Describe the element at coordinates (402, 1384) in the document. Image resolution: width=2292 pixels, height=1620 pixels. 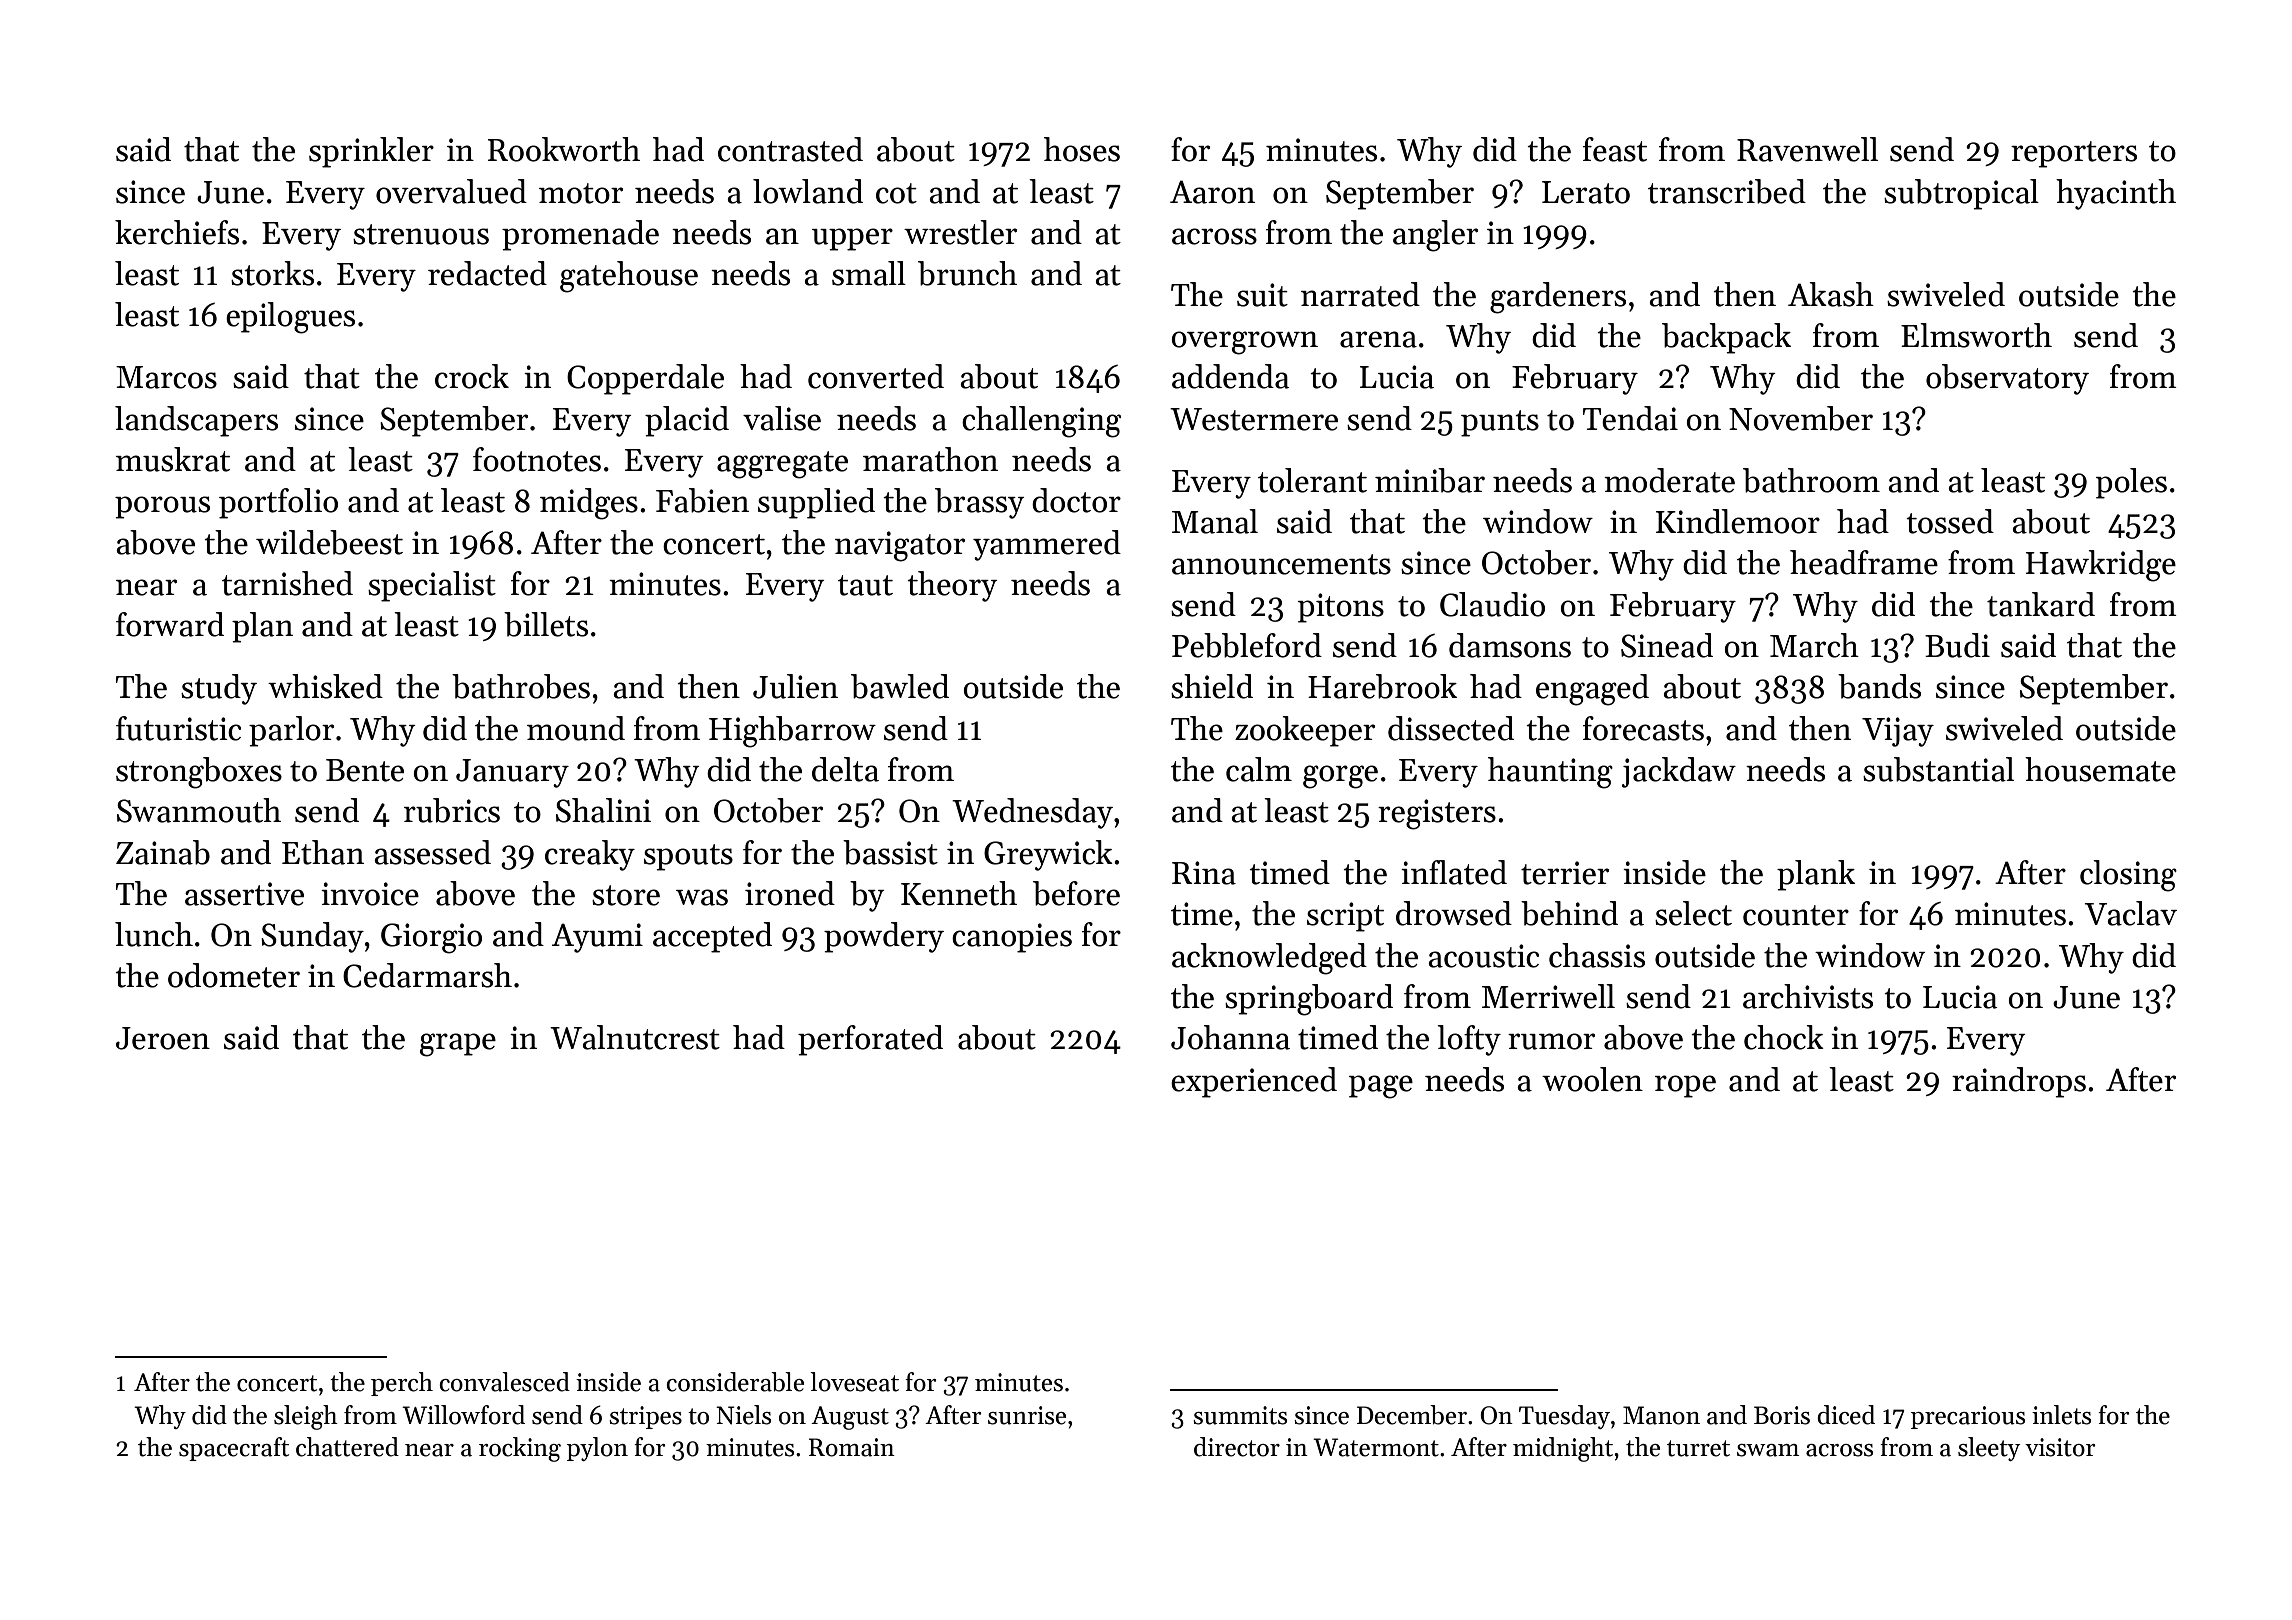
I see `perch` at that location.
